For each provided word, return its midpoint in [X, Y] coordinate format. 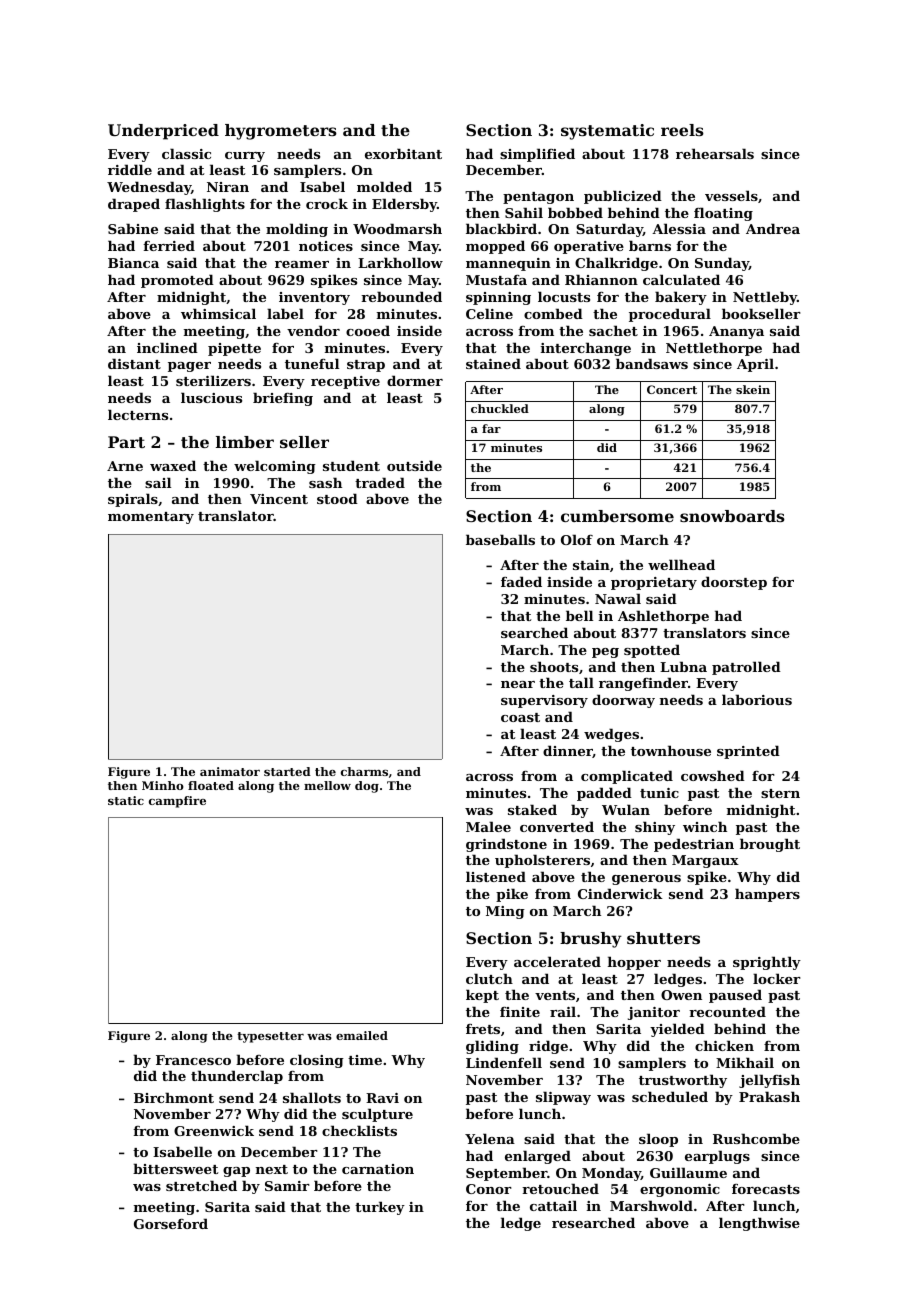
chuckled [500, 408]
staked [532, 809]
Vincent [279, 499]
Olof [577, 539]
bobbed [575, 212]
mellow [327, 785]
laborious [757, 699]
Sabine [133, 228]
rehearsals [715, 153]
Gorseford [171, 1223]
